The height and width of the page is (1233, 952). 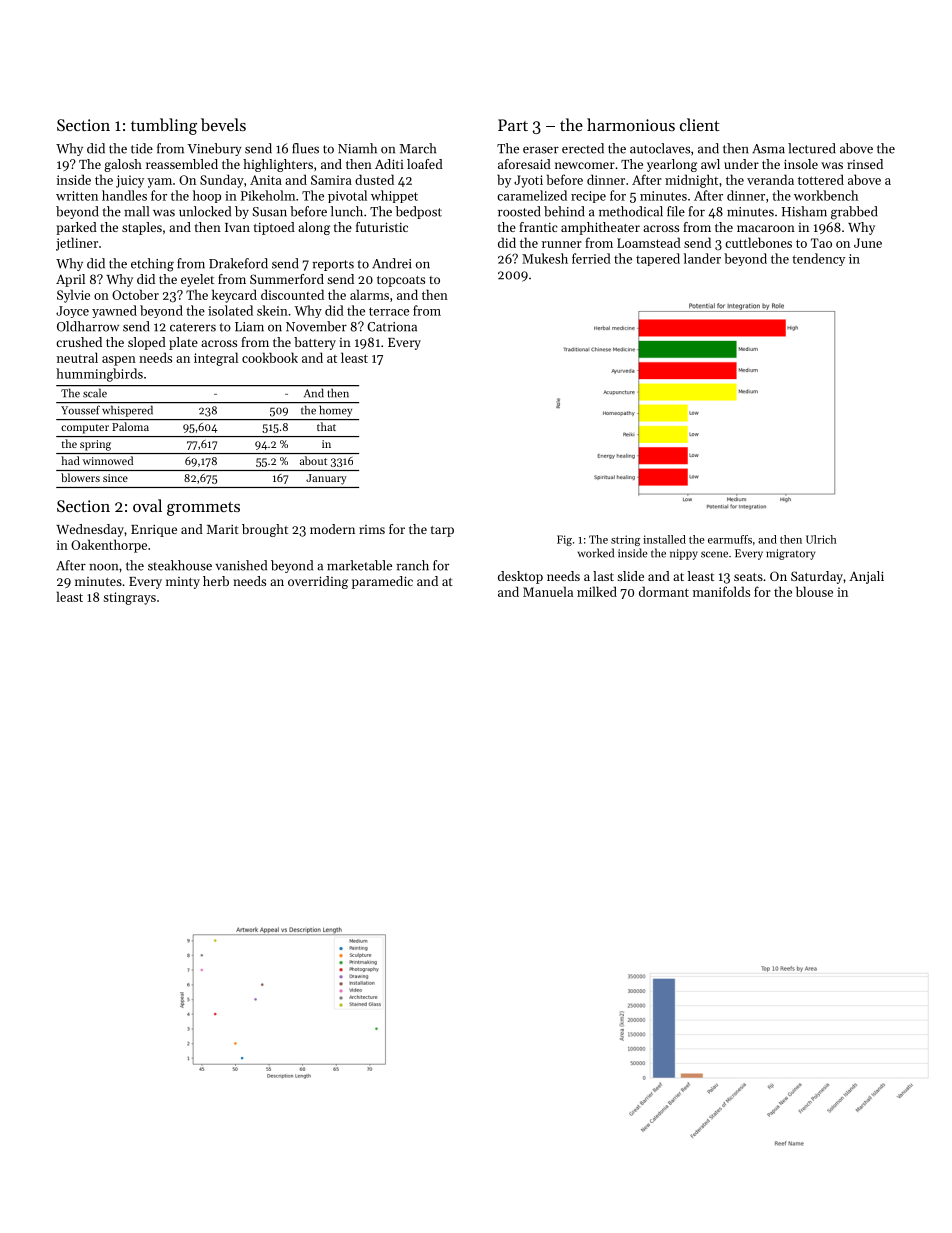 What do you see at coordinates (548, 591) in the page?
I see `Manuela` at bounding box center [548, 591].
